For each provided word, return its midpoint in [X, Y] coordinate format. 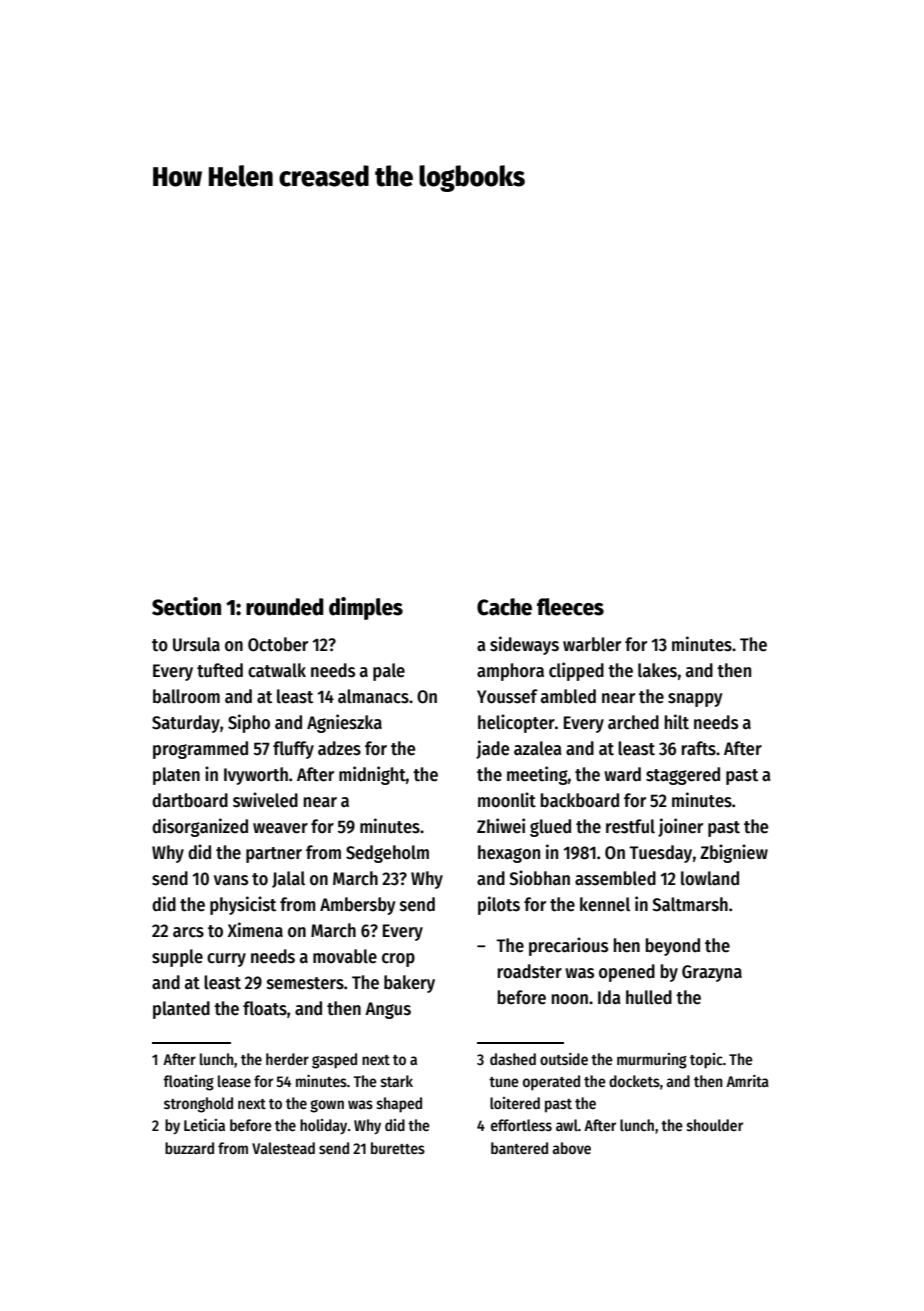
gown [327, 1106]
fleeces [570, 607]
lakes [657, 670]
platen [176, 776]
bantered [519, 1148]
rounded [285, 607]
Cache [504, 607]
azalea [537, 748]
